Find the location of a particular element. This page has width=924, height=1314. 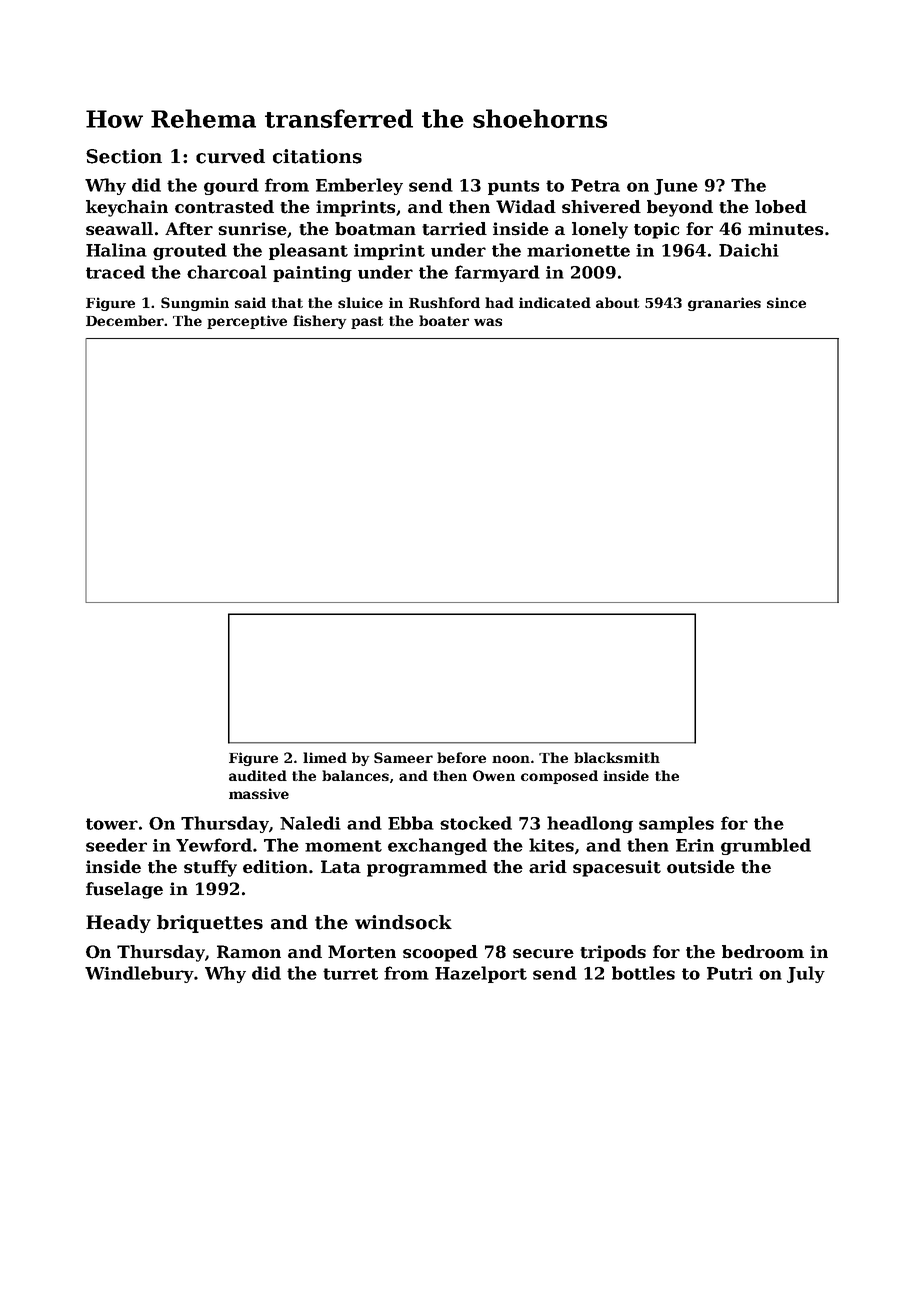

Rushford is located at coordinates (444, 302).
